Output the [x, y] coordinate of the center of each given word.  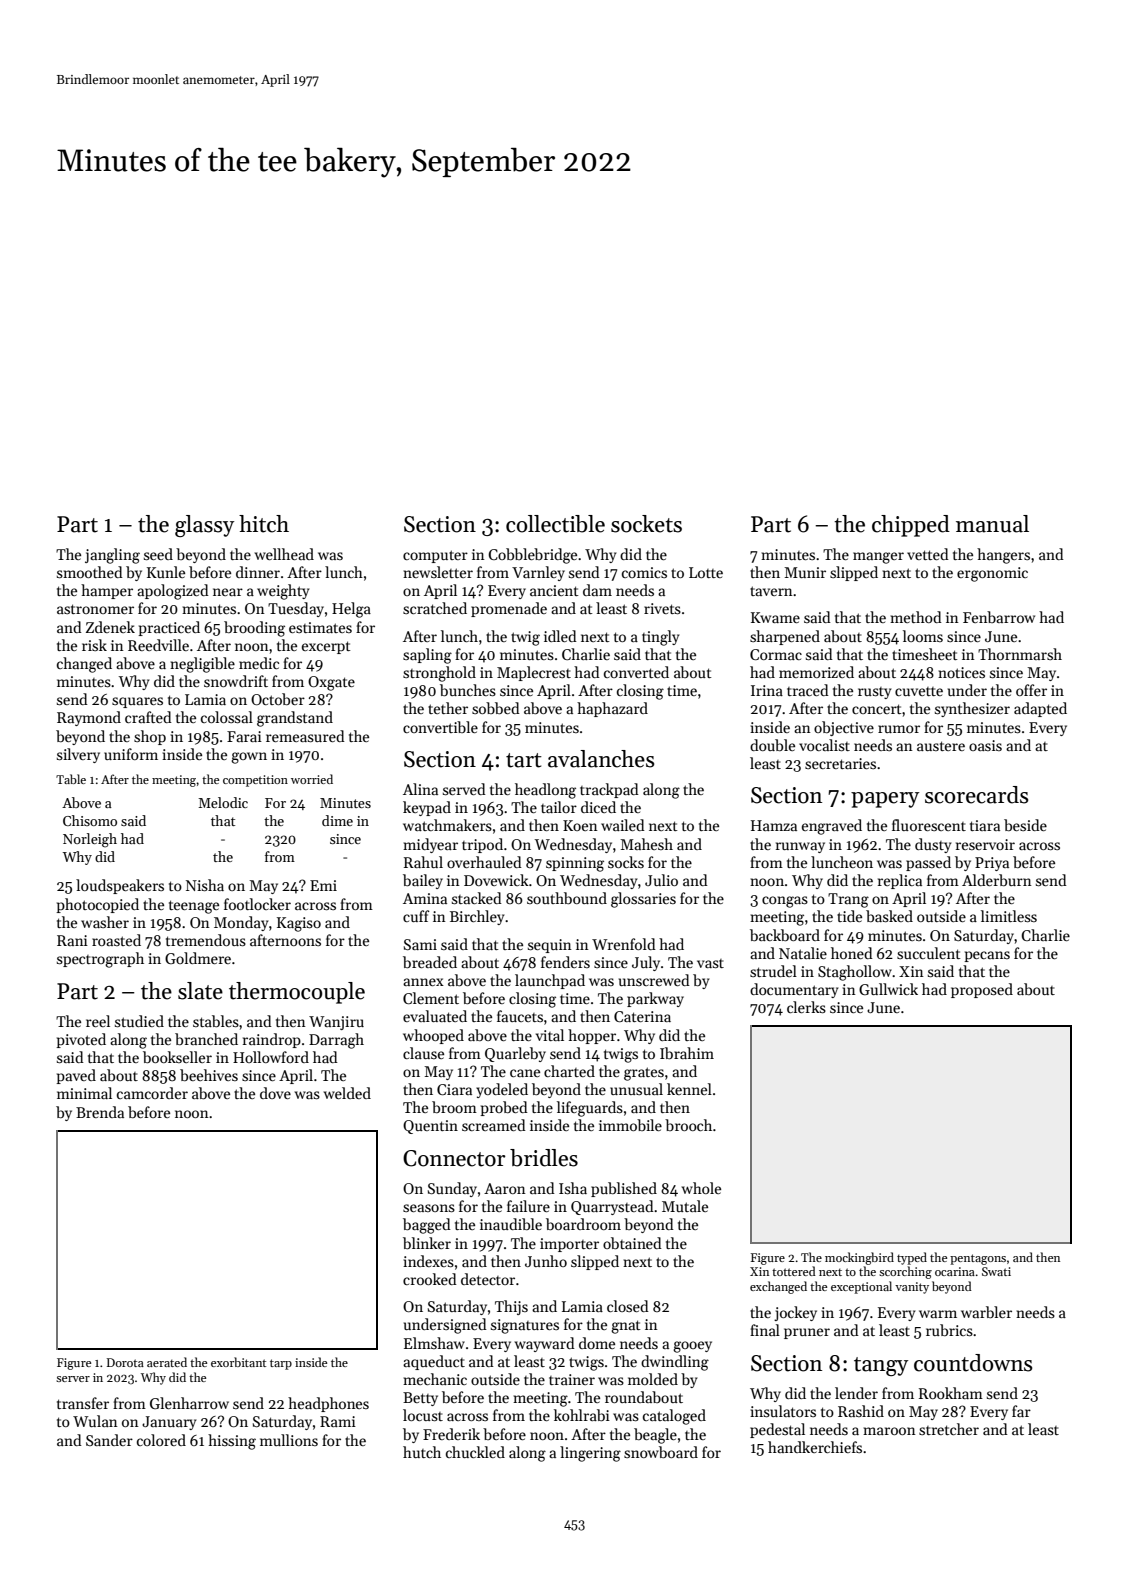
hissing [232, 1442]
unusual [636, 1089]
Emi [323, 885]
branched [206, 1039]
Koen [580, 825]
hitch [264, 524]
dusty [933, 845]
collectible [555, 524]
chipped [911, 526]
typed [912, 1258]
